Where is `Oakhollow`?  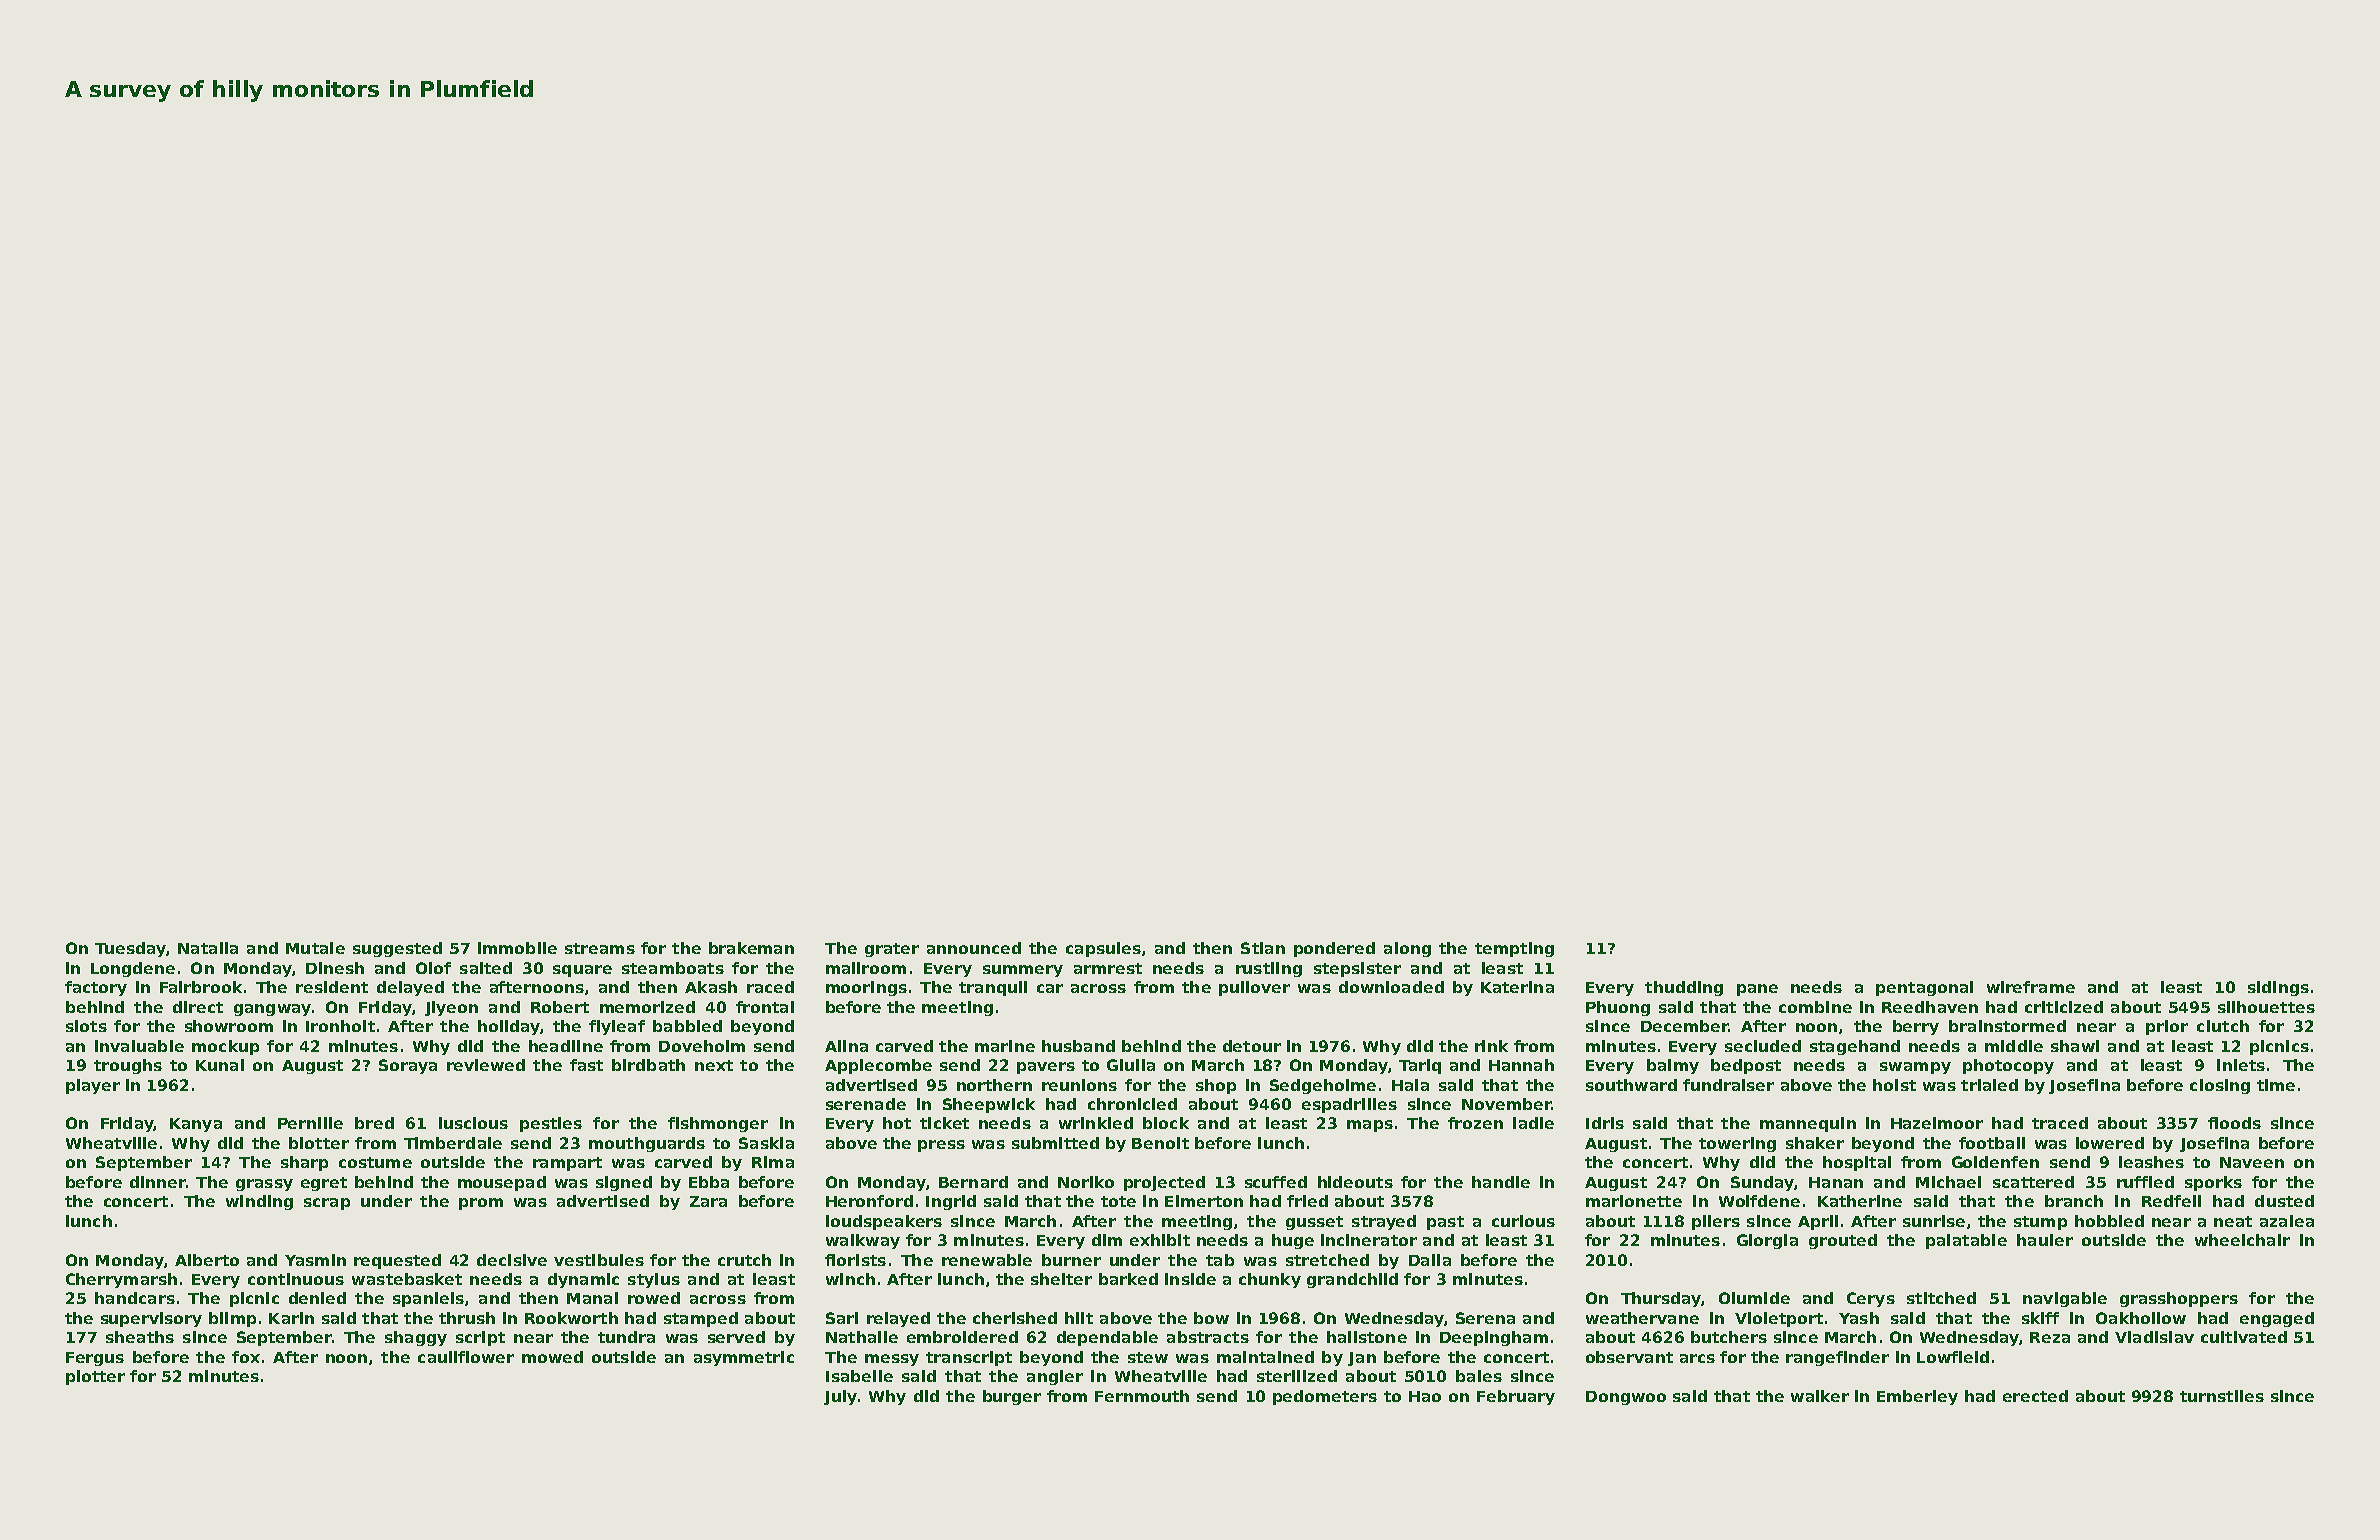 Oakhollow is located at coordinates (2141, 1318).
